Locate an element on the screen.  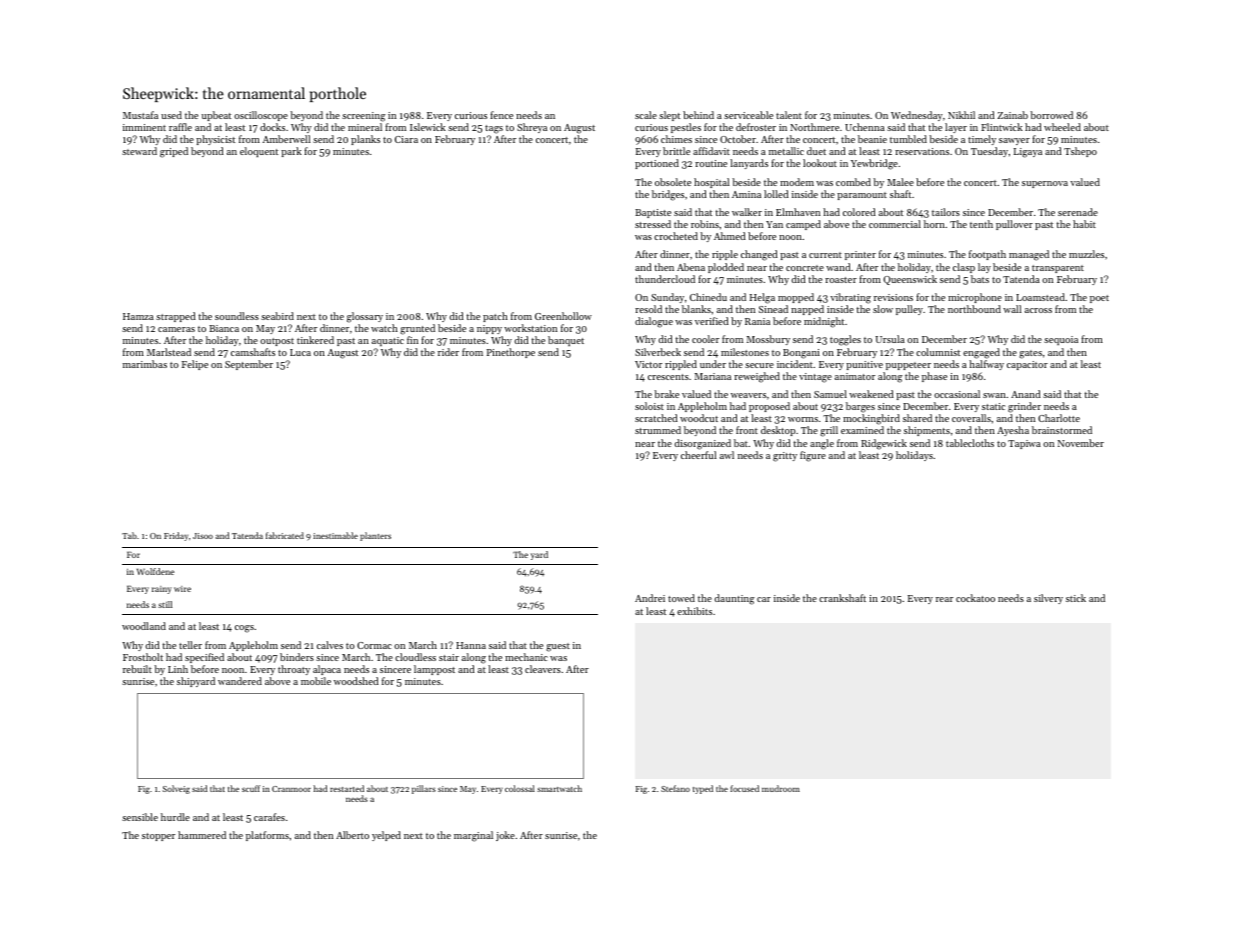
Hamza is located at coordinates (138, 316).
